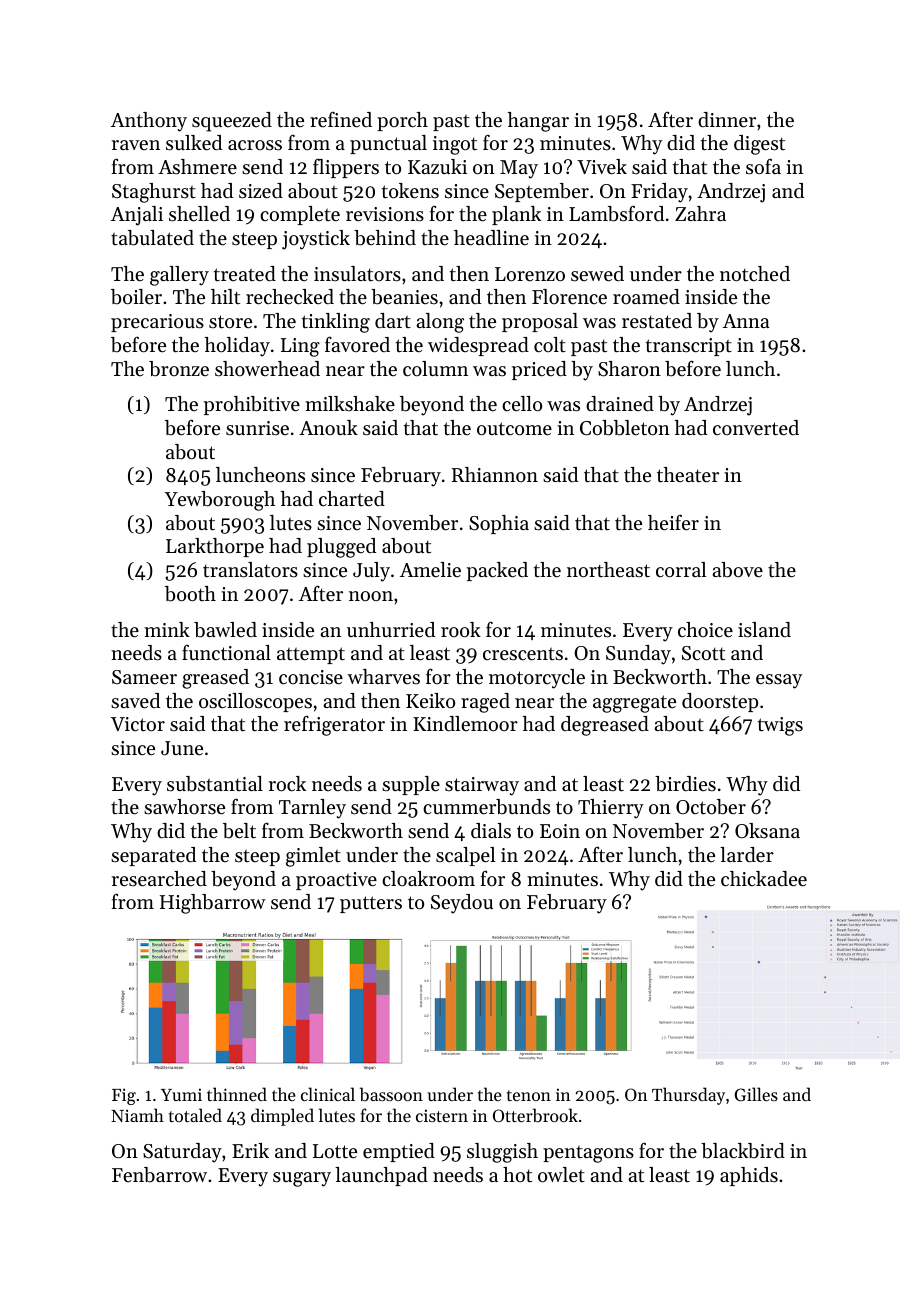 Image resolution: width=924 pixels, height=1314 pixels. I want to click on Cobbleton, so click(625, 428).
